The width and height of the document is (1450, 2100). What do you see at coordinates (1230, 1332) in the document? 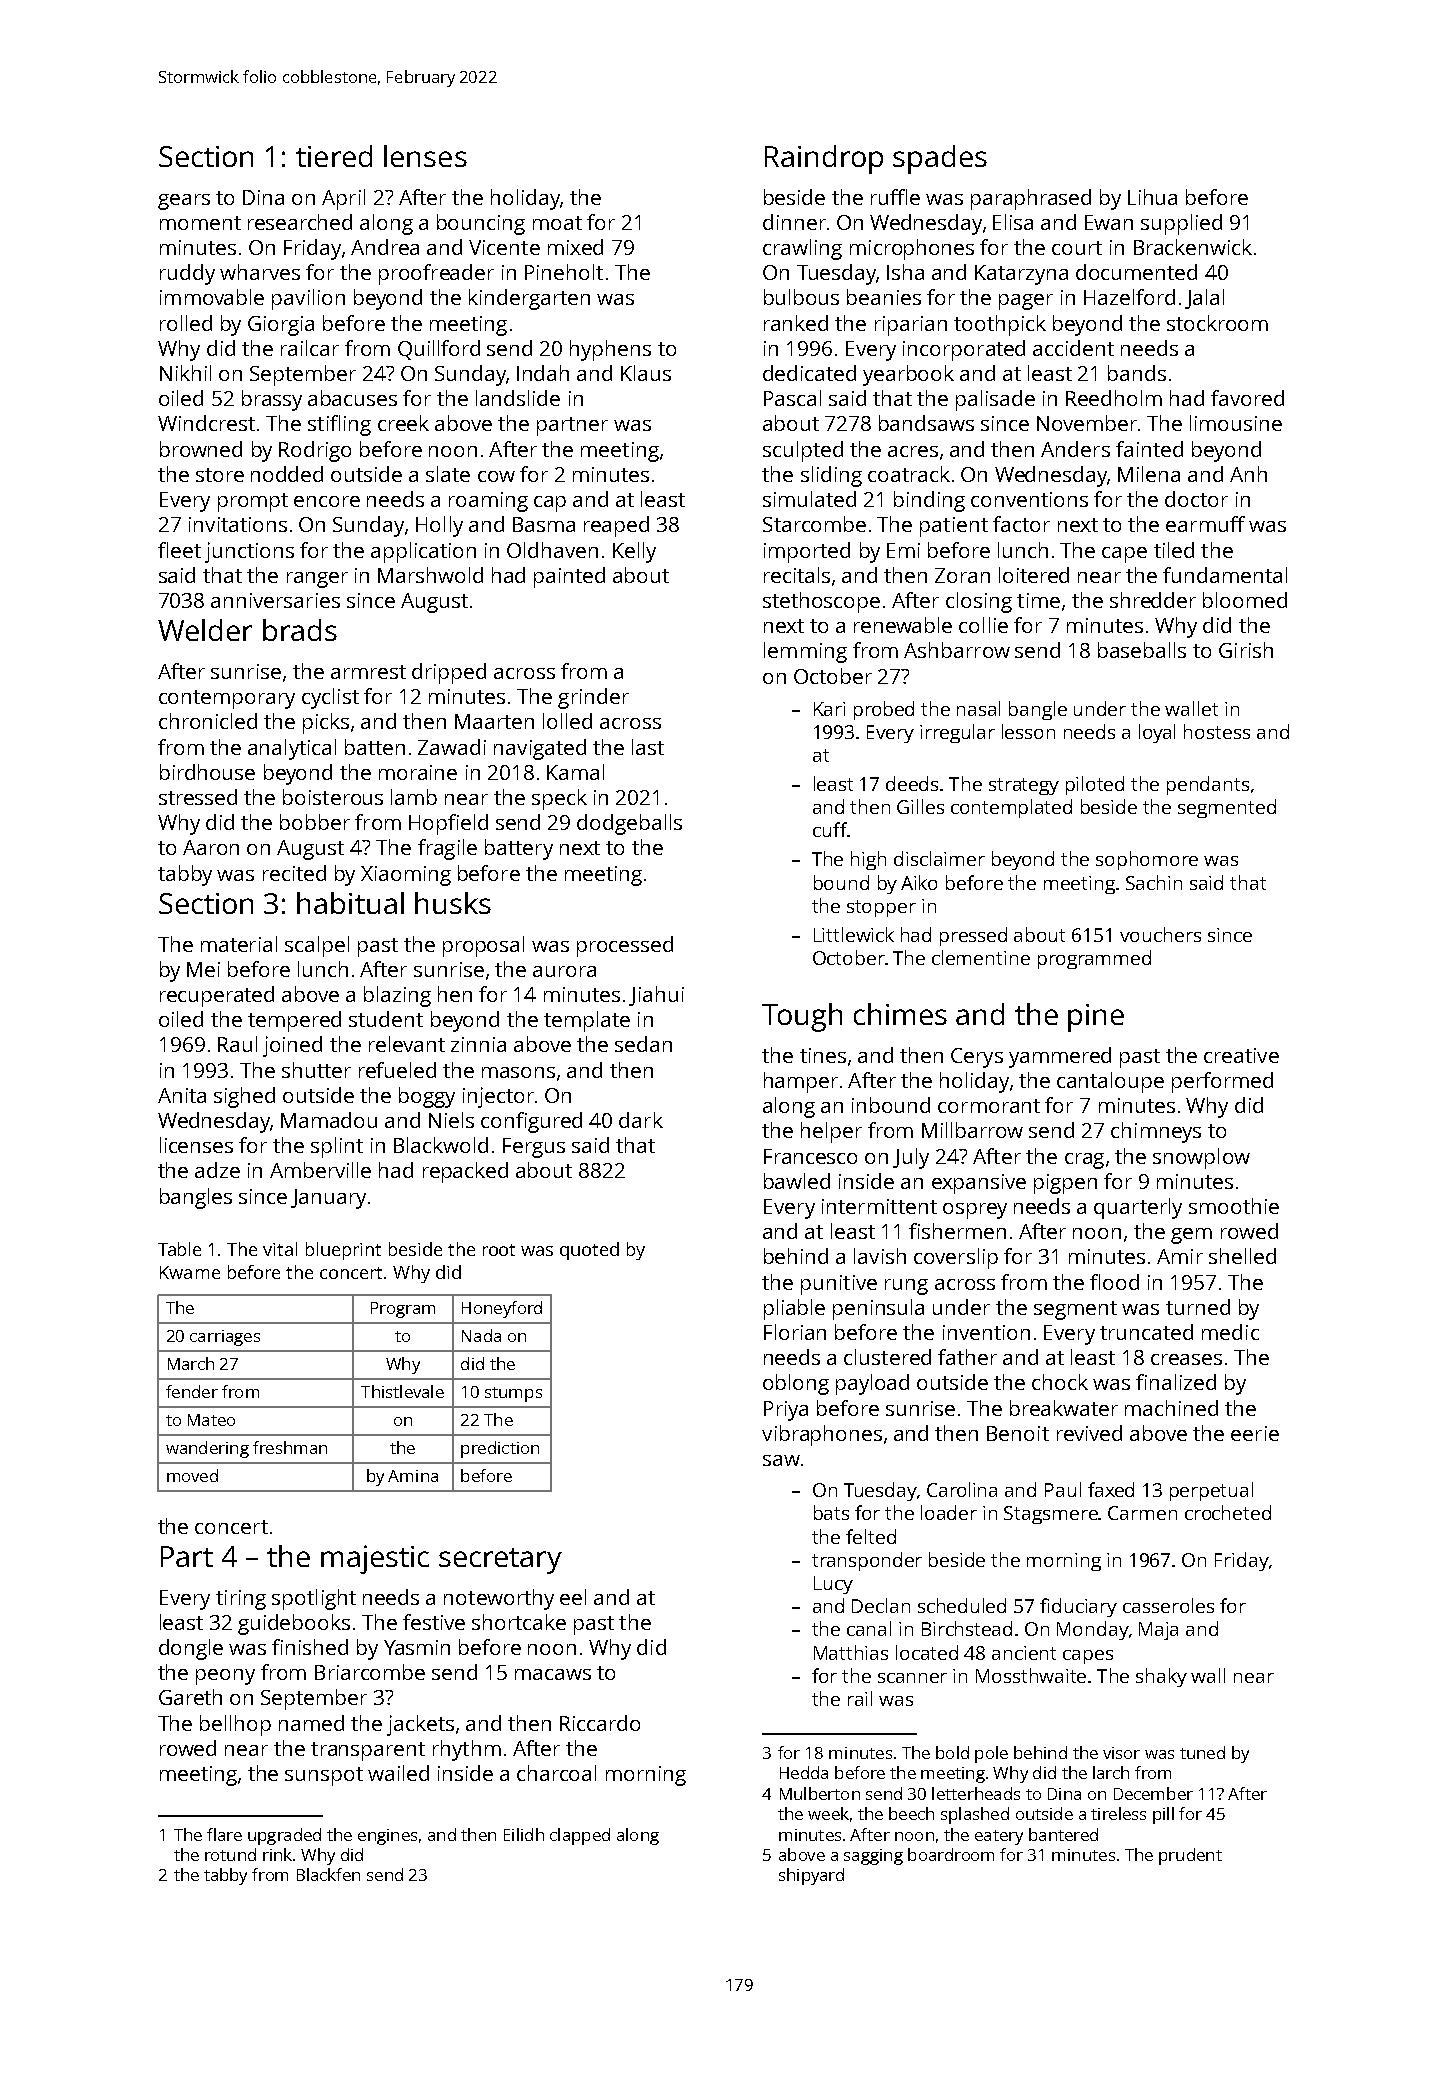
I see `medic` at bounding box center [1230, 1332].
